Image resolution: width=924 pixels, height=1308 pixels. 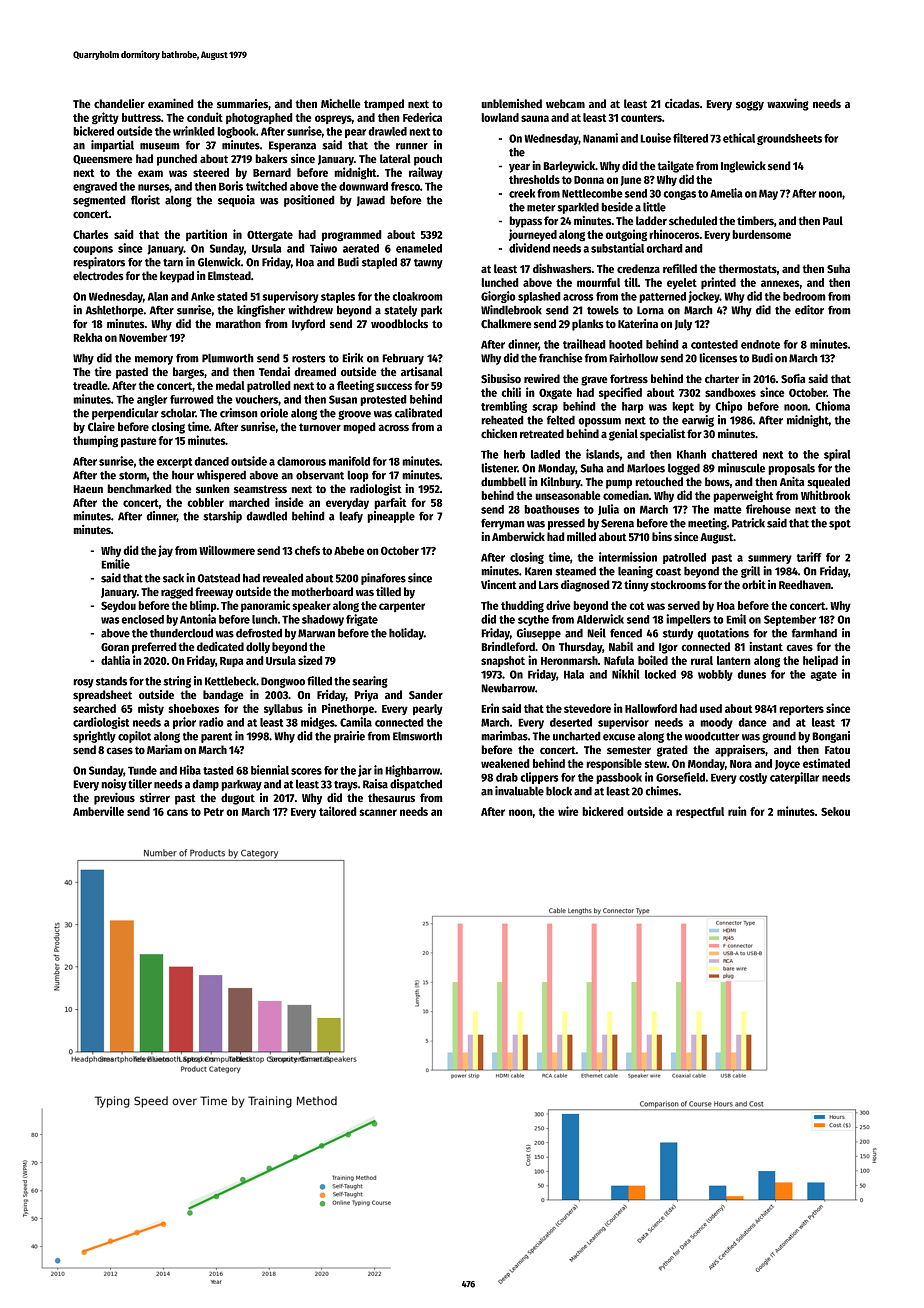 I want to click on Michelle, so click(x=341, y=104).
